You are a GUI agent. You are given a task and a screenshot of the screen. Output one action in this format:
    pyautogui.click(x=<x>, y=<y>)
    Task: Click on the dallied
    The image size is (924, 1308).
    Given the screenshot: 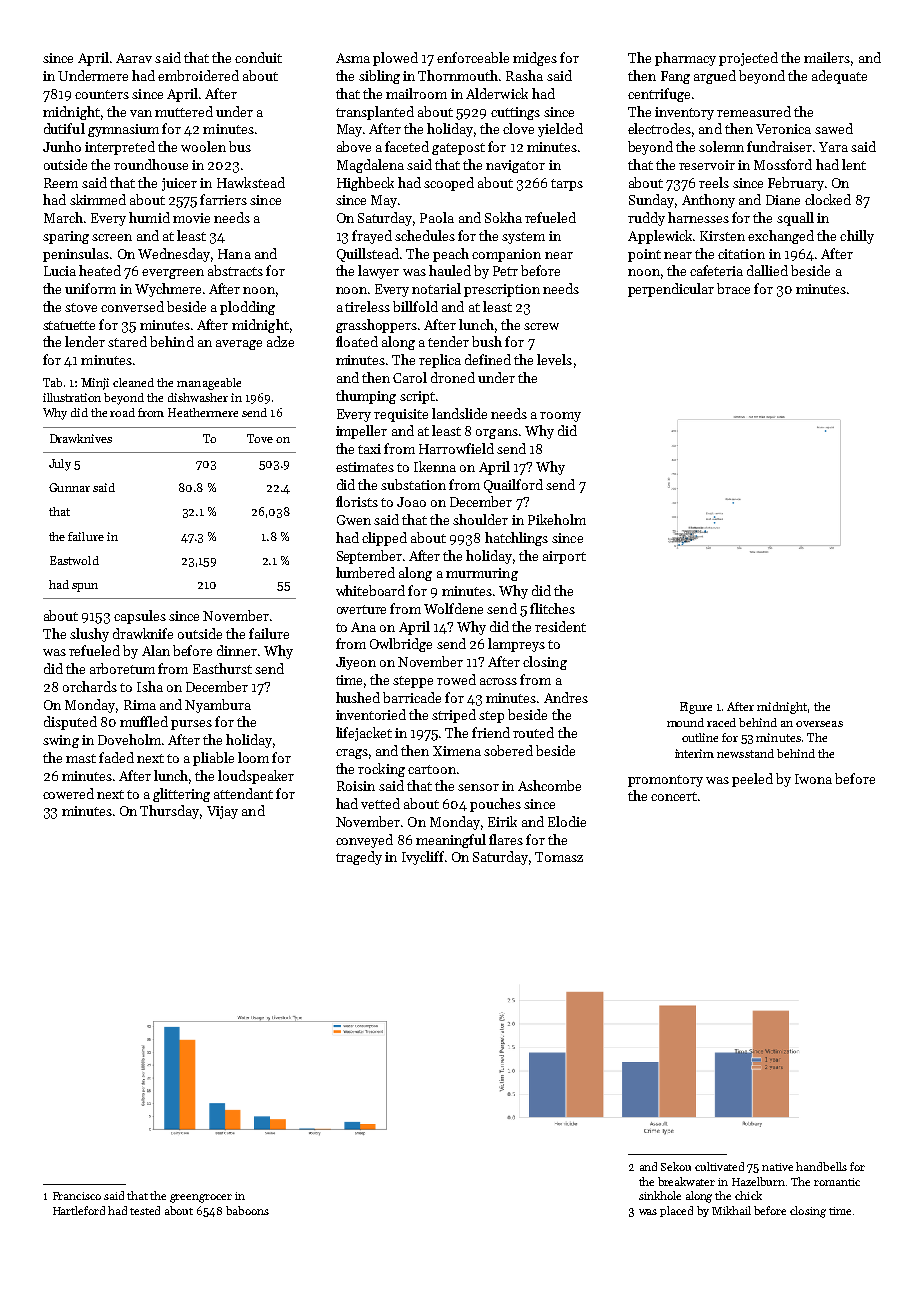 What is the action you would take?
    pyautogui.click(x=767, y=270)
